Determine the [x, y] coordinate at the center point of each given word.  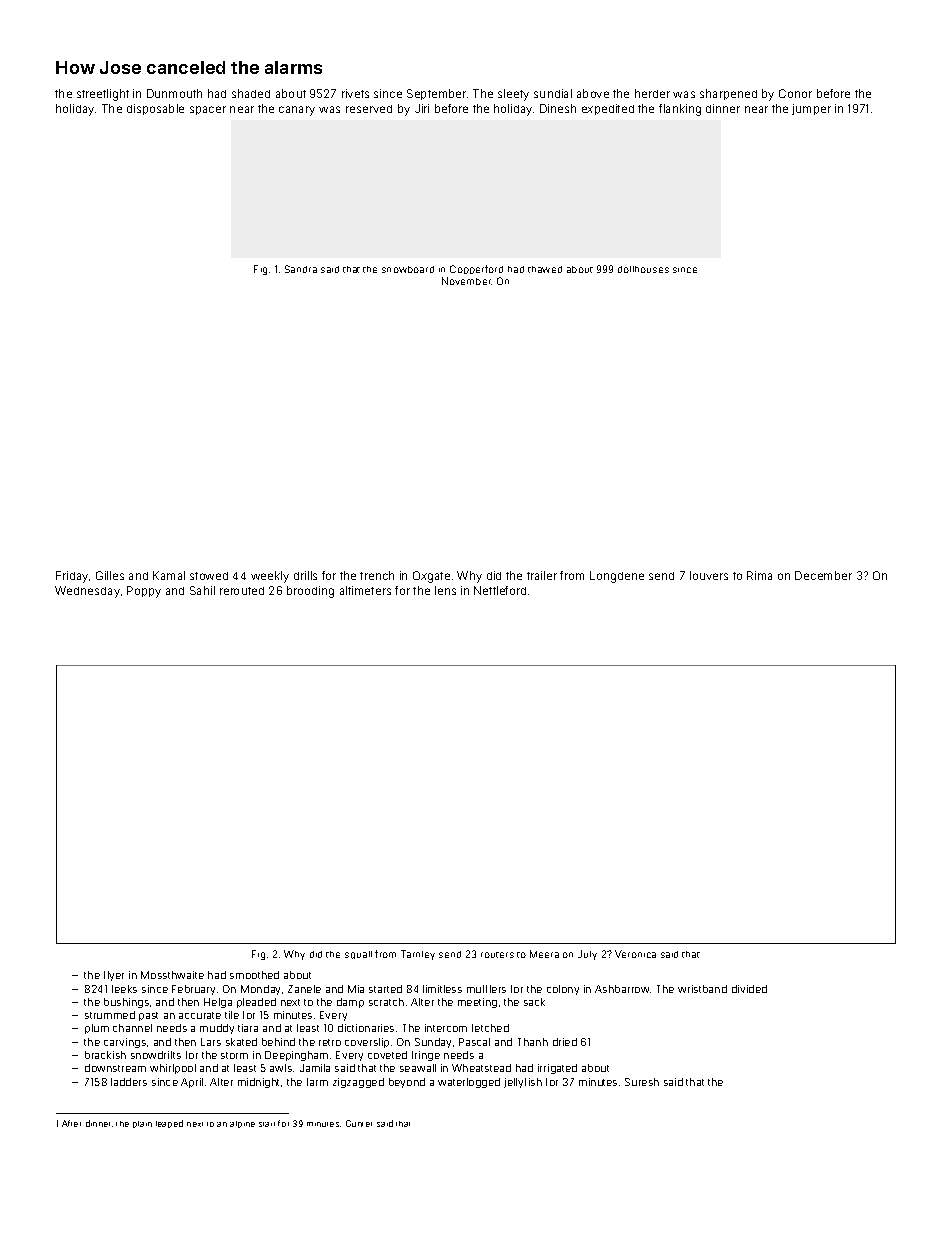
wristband [702, 989]
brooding [310, 592]
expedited [608, 109]
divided [749, 989]
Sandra [301, 269]
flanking [680, 110]
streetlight [103, 95]
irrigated [557, 1069]
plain [142, 1124]
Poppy [144, 592]
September [436, 94]
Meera [544, 954]
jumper [811, 109]
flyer [114, 976]
